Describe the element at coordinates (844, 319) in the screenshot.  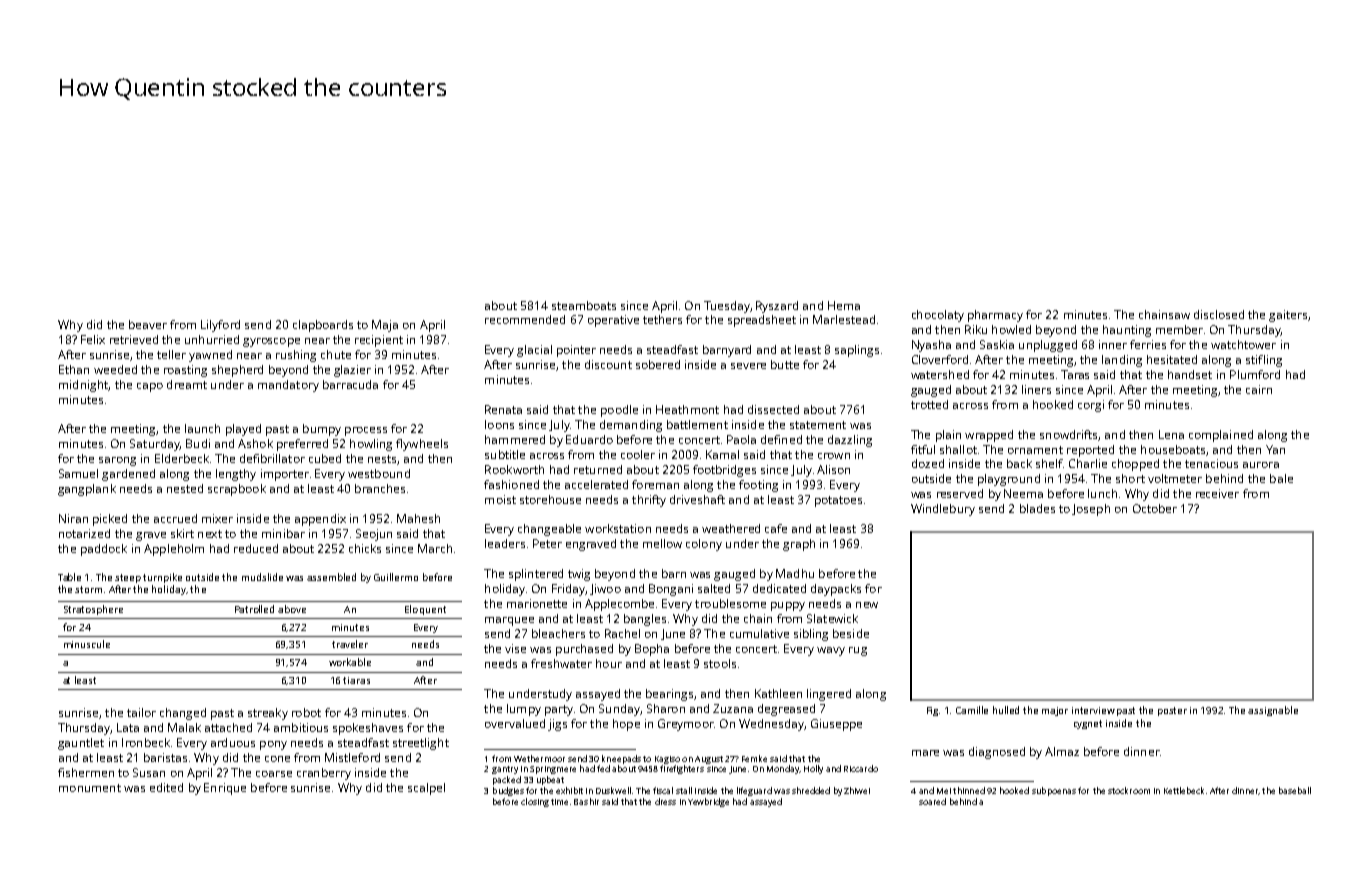
I see `Marlestead` at that location.
